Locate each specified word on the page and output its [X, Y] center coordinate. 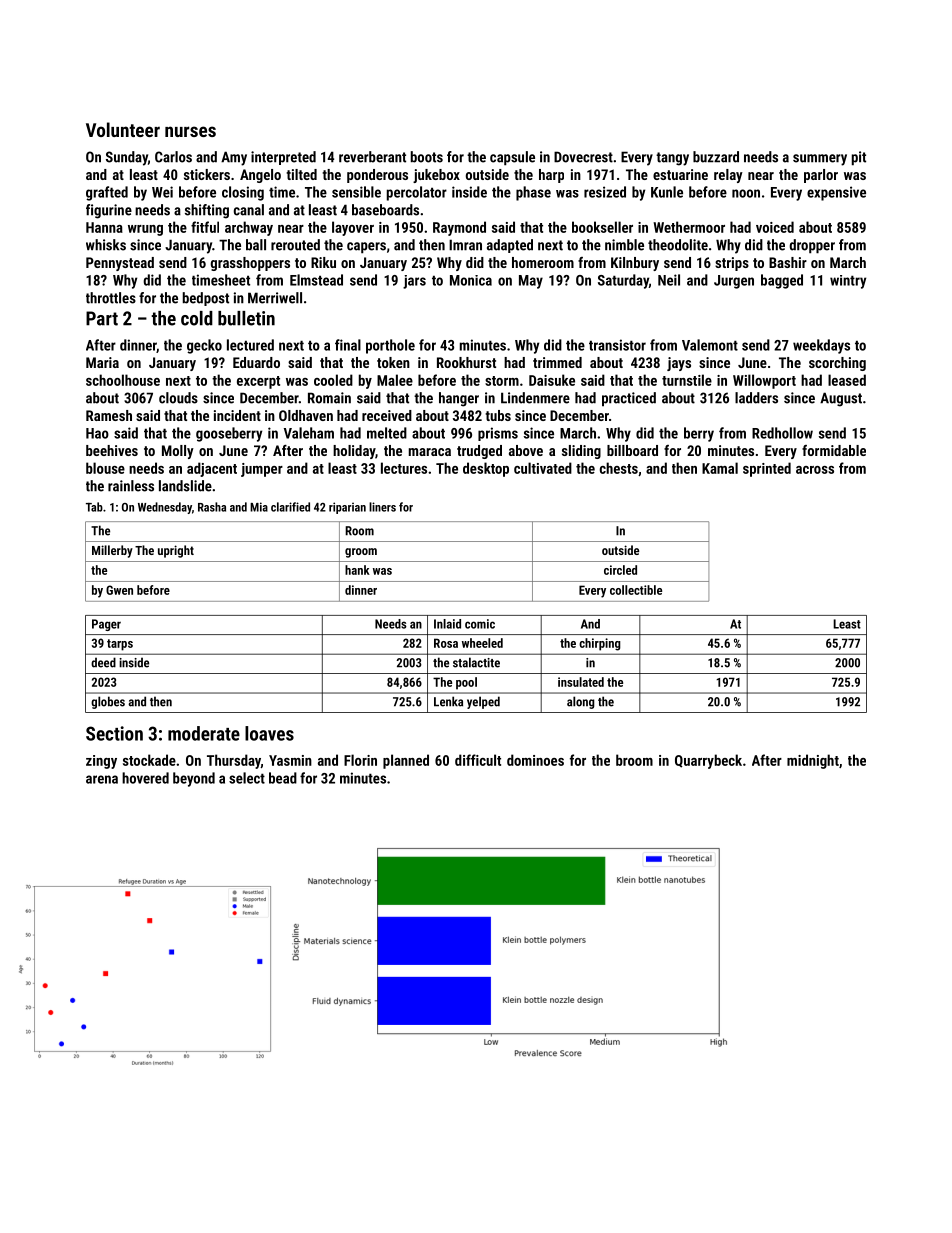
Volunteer [123, 129]
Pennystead [120, 264]
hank [357, 570]
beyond [194, 779]
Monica [471, 280]
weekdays [821, 346]
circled [620, 570]
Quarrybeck [708, 761]
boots [427, 157]
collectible [636, 590]
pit [859, 158]
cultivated [543, 468]
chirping [600, 644]
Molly [178, 452]
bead [283, 778]
